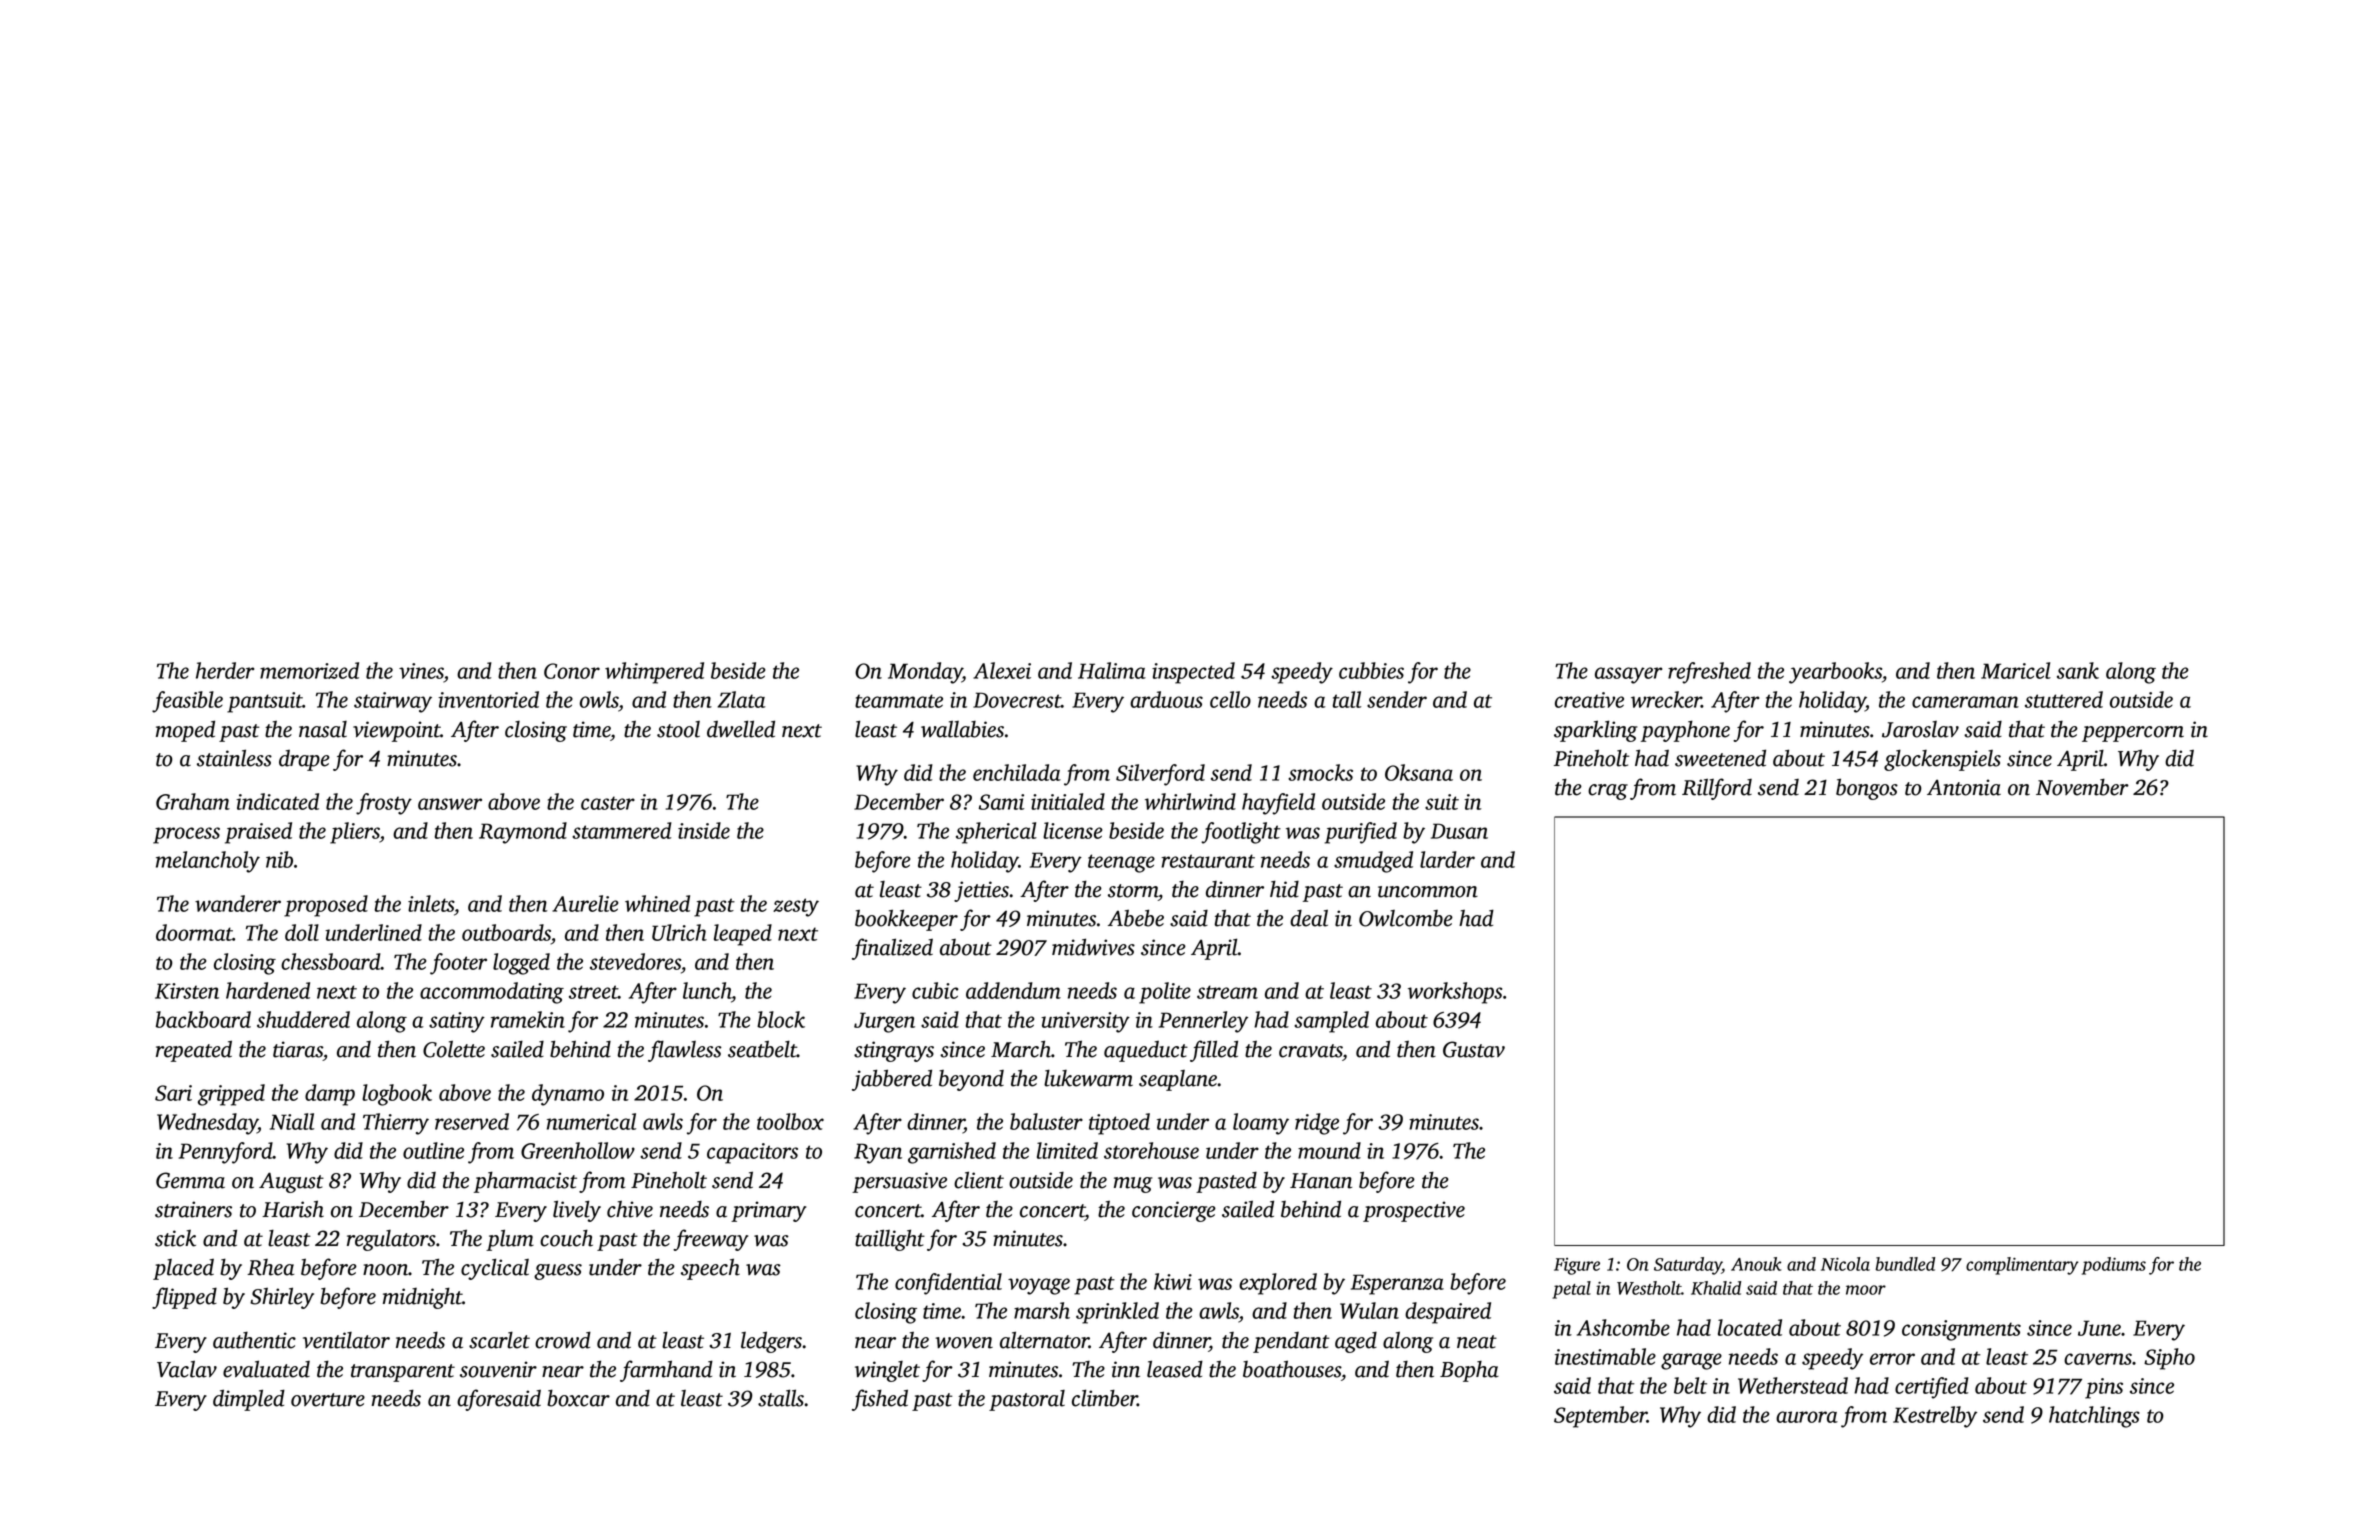  What do you see at coordinates (1165, 993) in the screenshot?
I see `polite` at bounding box center [1165, 993].
